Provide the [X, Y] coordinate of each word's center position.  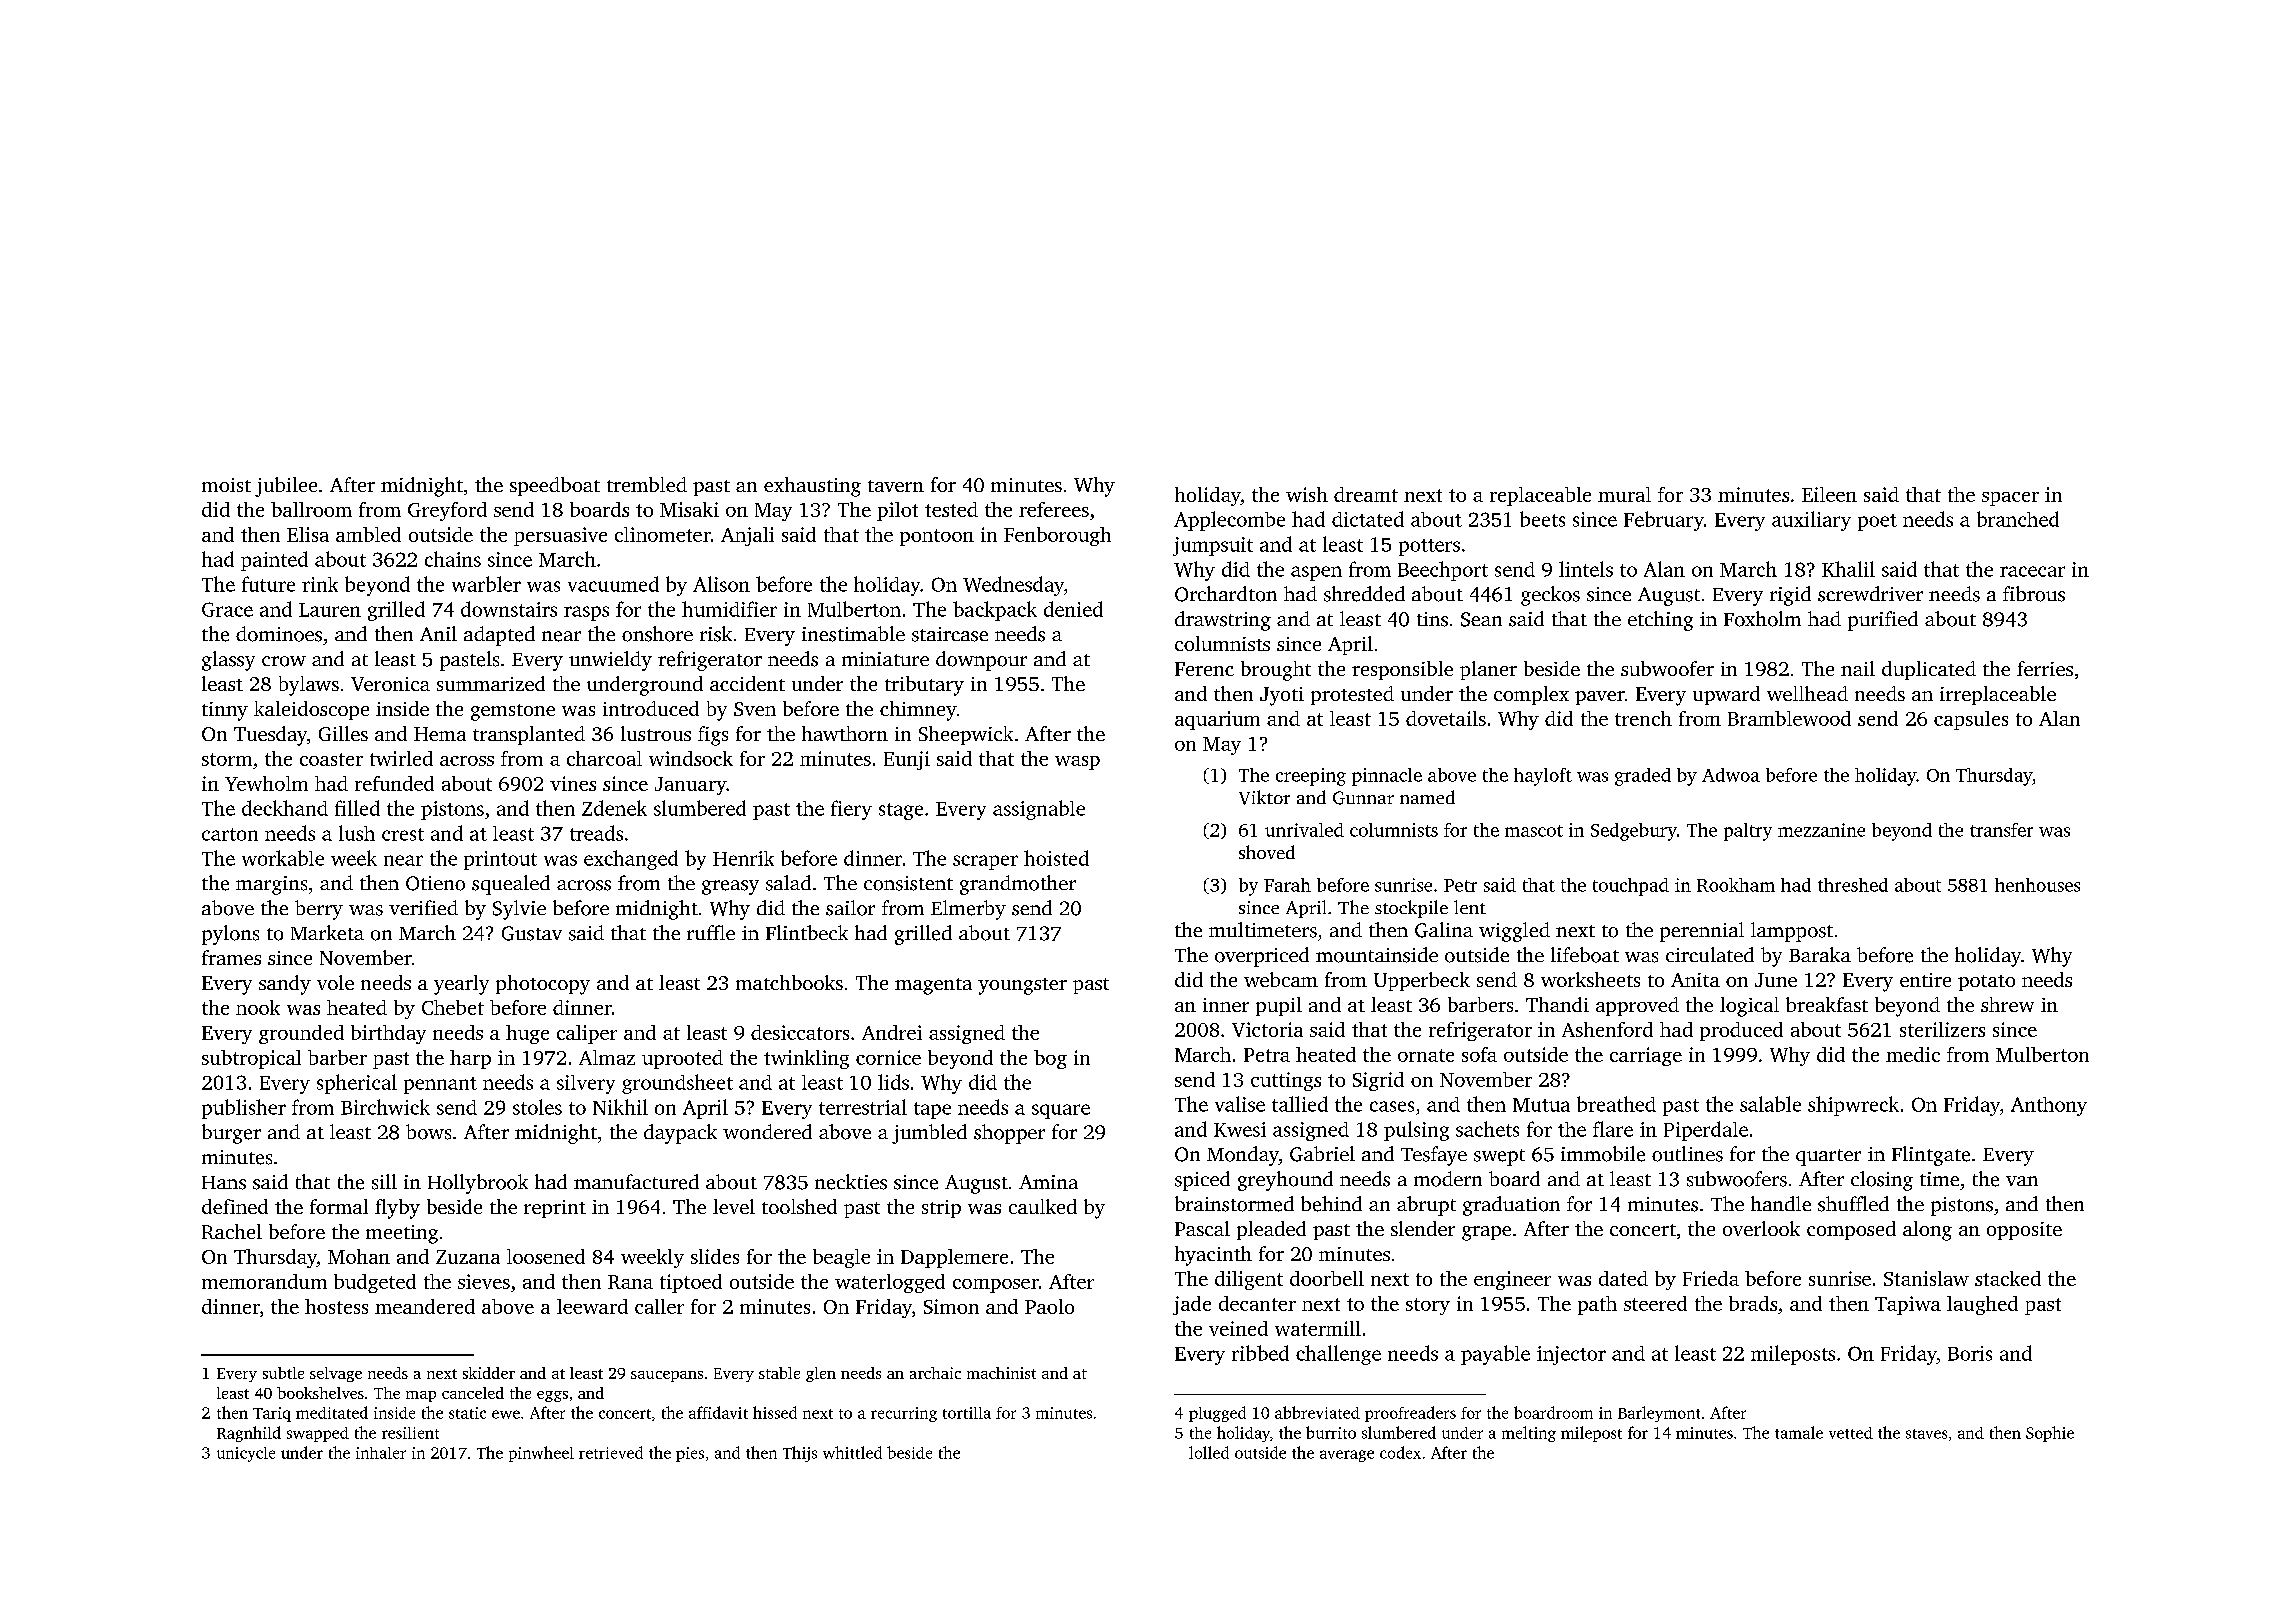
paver [1600, 698]
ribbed [1260, 1353]
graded [1643, 777]
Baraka [1820, 954]
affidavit [718, 1412]
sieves [484, 1281]
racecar [2032, 571]
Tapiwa [1908, 1305]
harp [470, 1059]
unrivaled [1304, 830]
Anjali [747, 536]
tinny [225, 711]
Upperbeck [1422, 981]
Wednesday [1013, 586]
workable [283, 858]
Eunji [907, 760]
